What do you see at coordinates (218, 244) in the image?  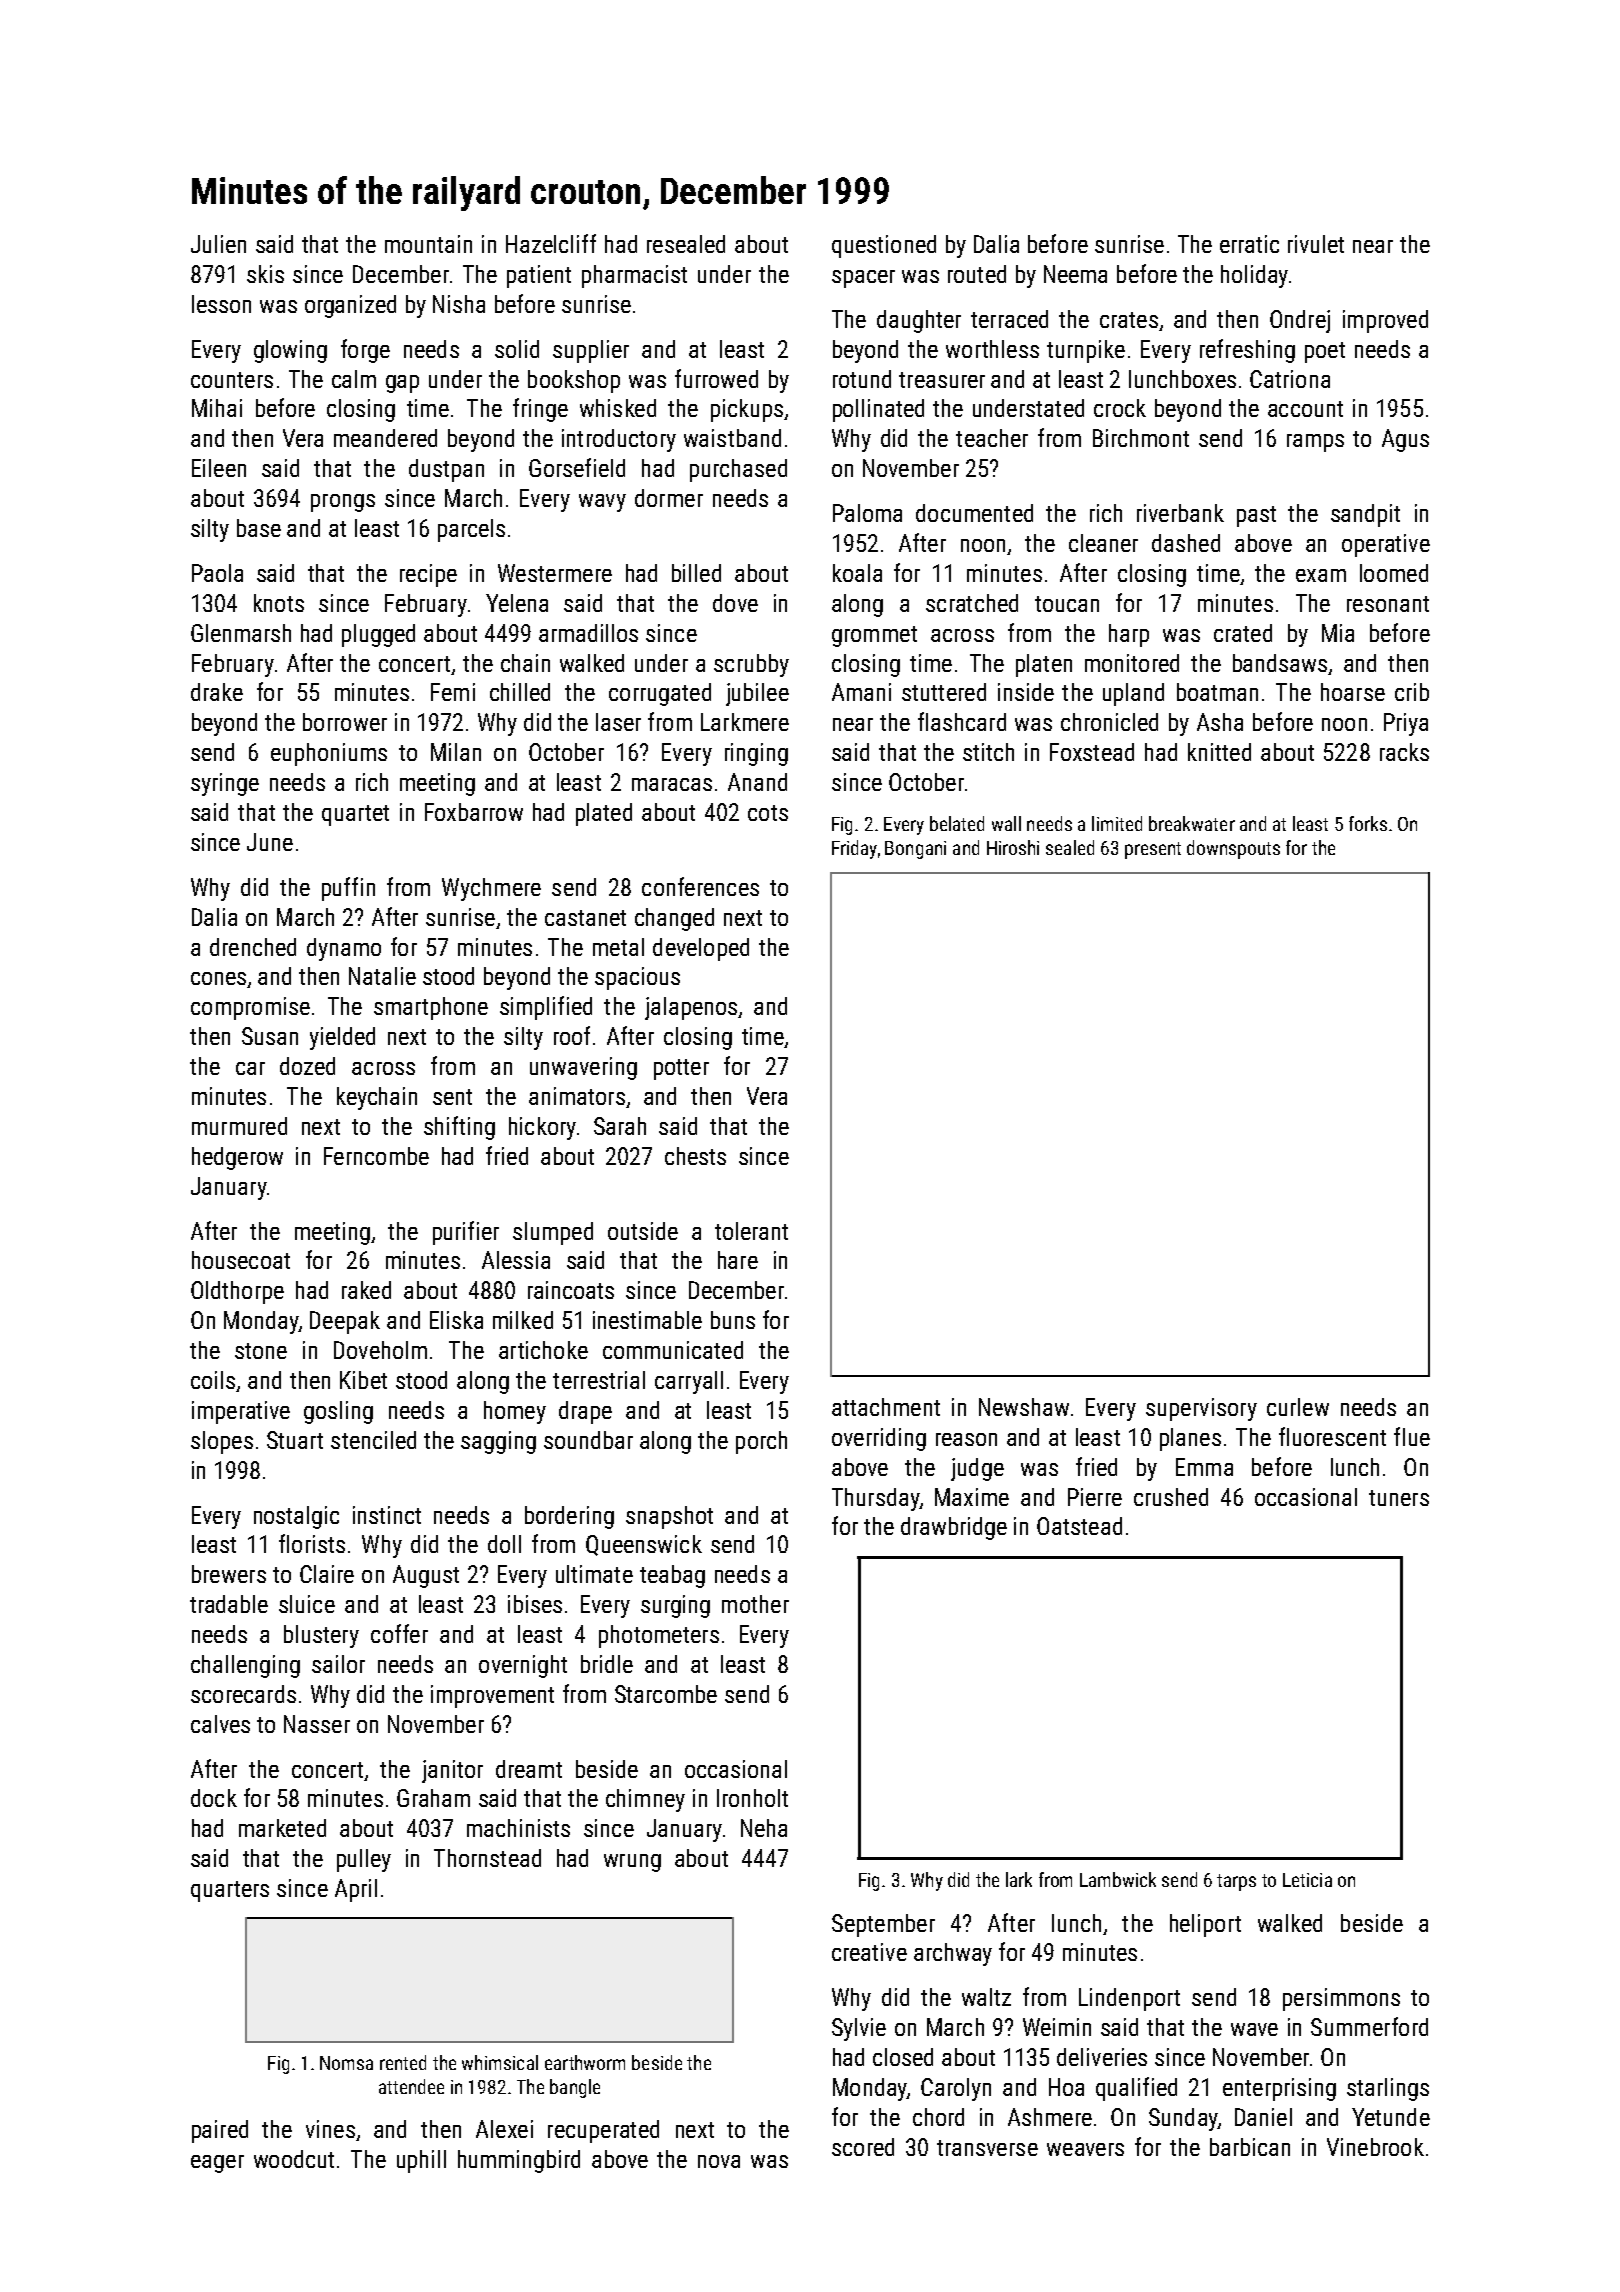 I see `Julien` at bounding box center [218, 244].
